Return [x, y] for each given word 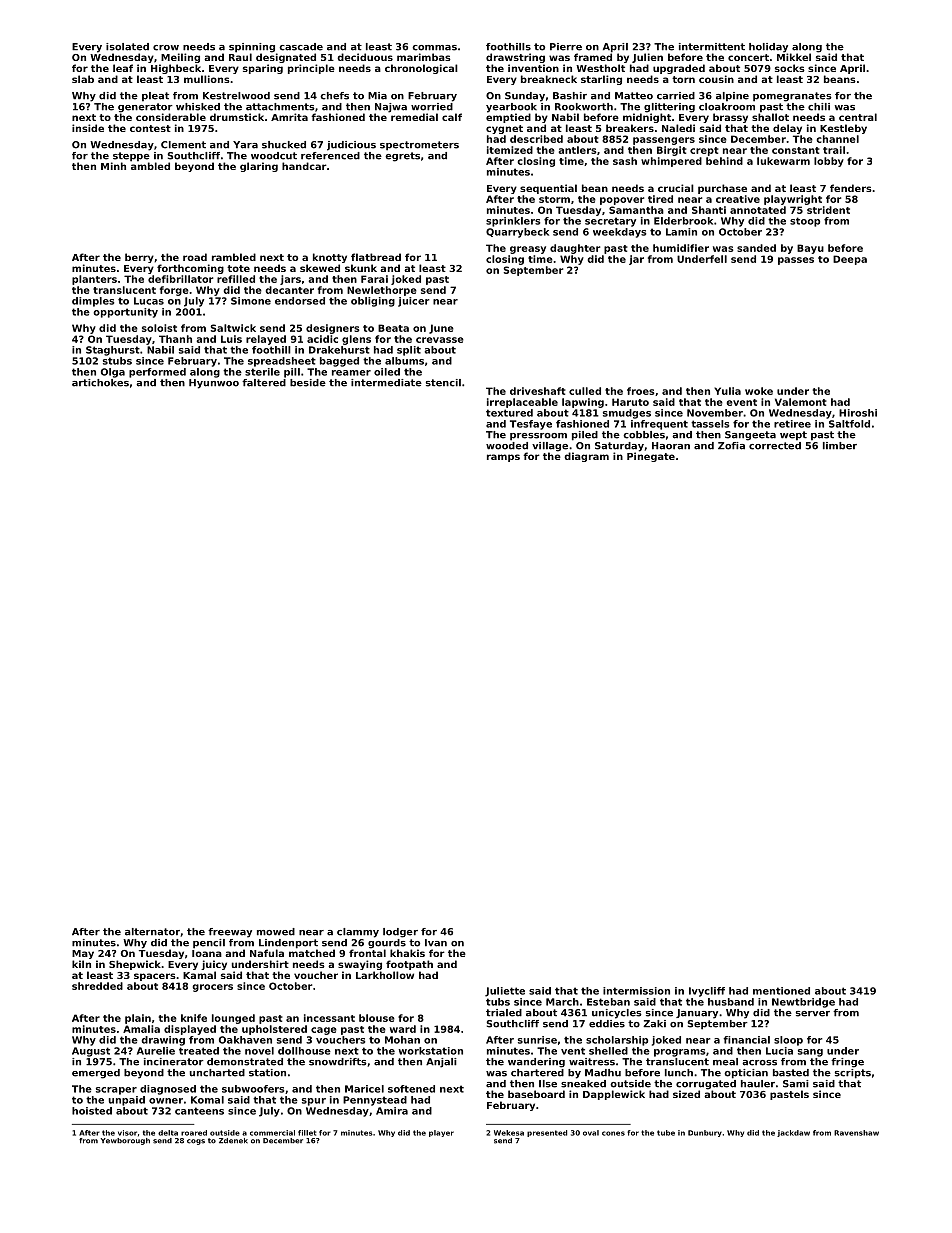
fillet [307, 1133]
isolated [127, 47]
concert [748, 57]
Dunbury [705, 1133]
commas [434, 48]
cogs [196, 1142]
